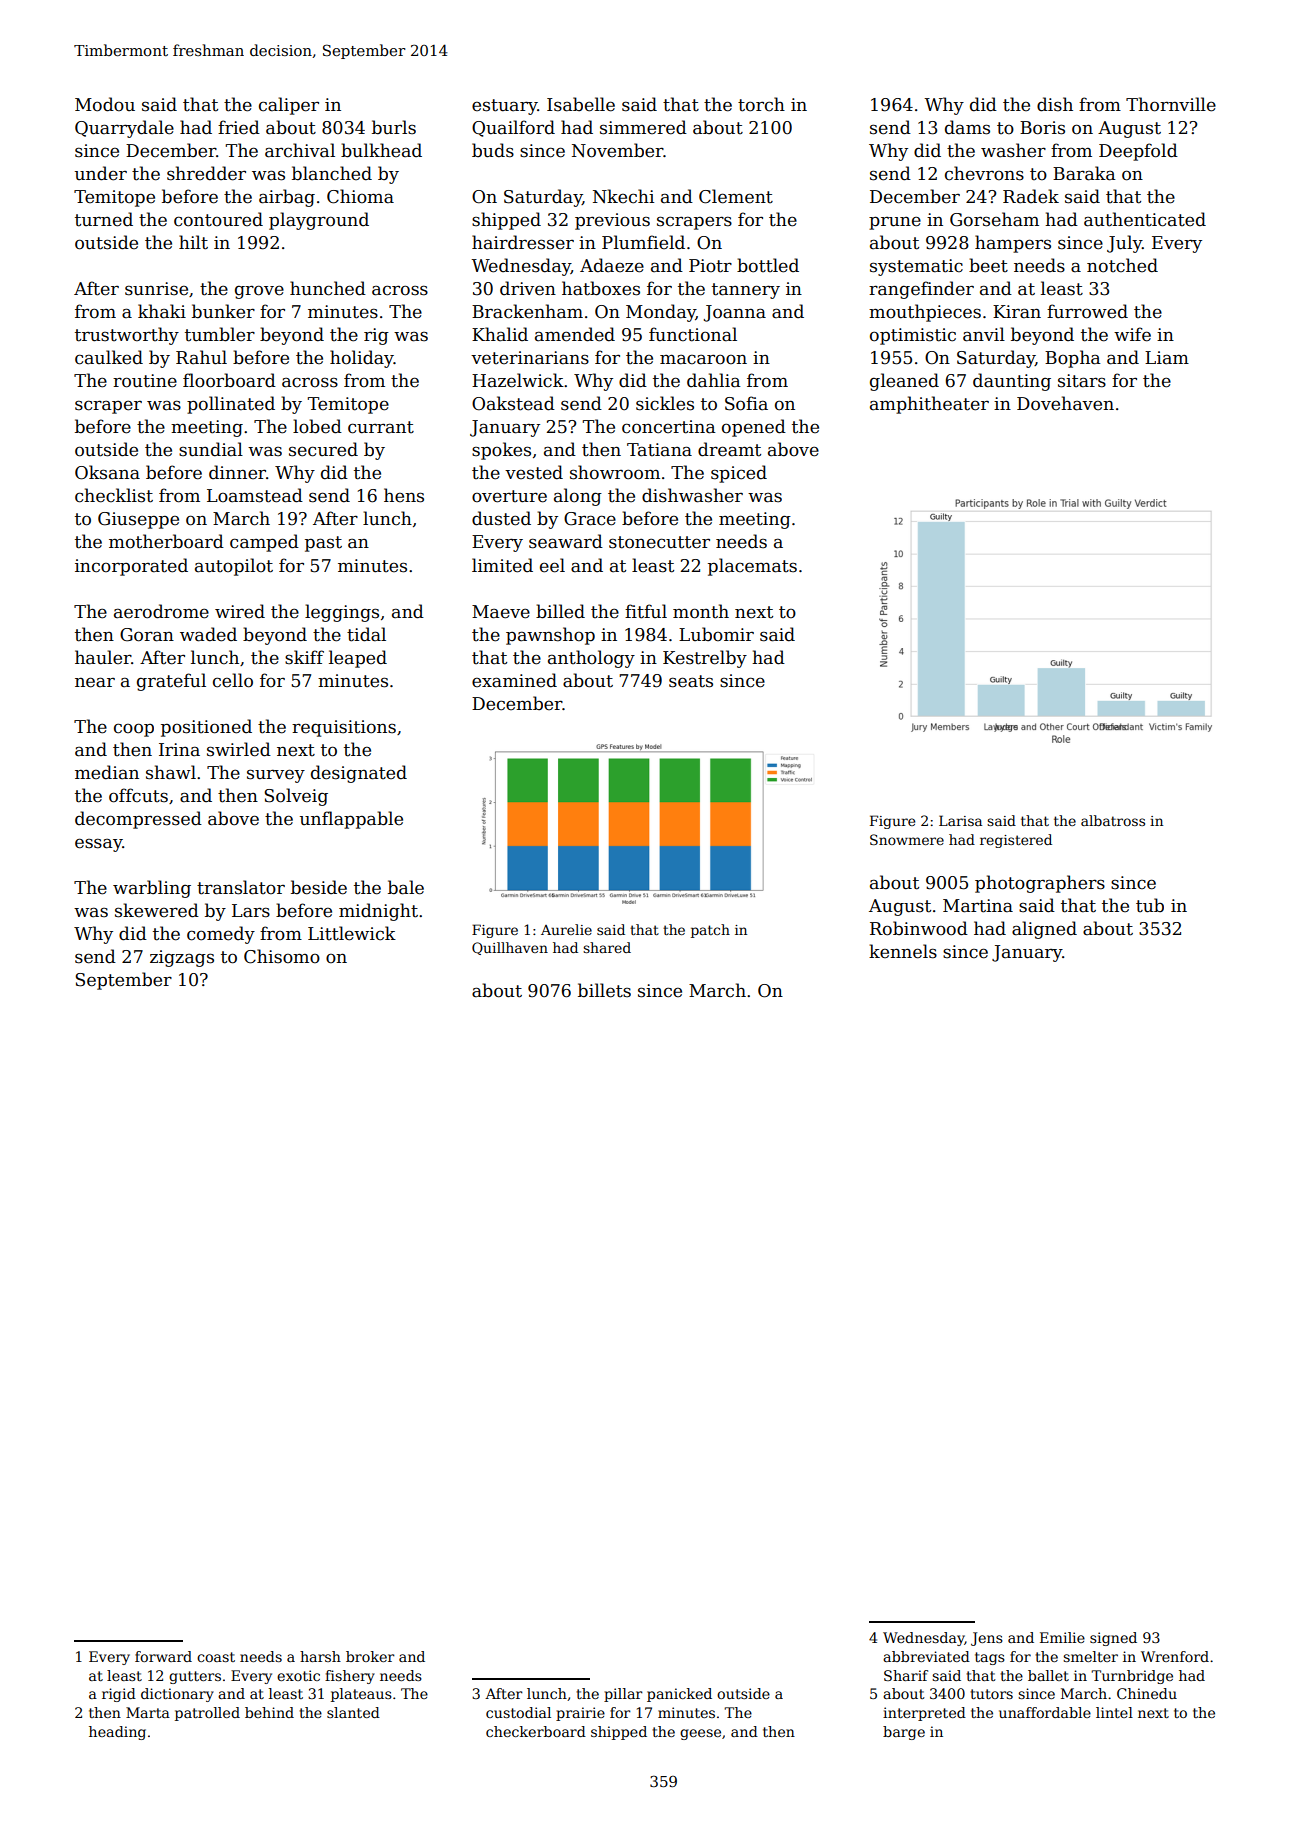 The height and width of the screenshot is (1837, 1299). I want to click on aligned, so click(1044, 930).
